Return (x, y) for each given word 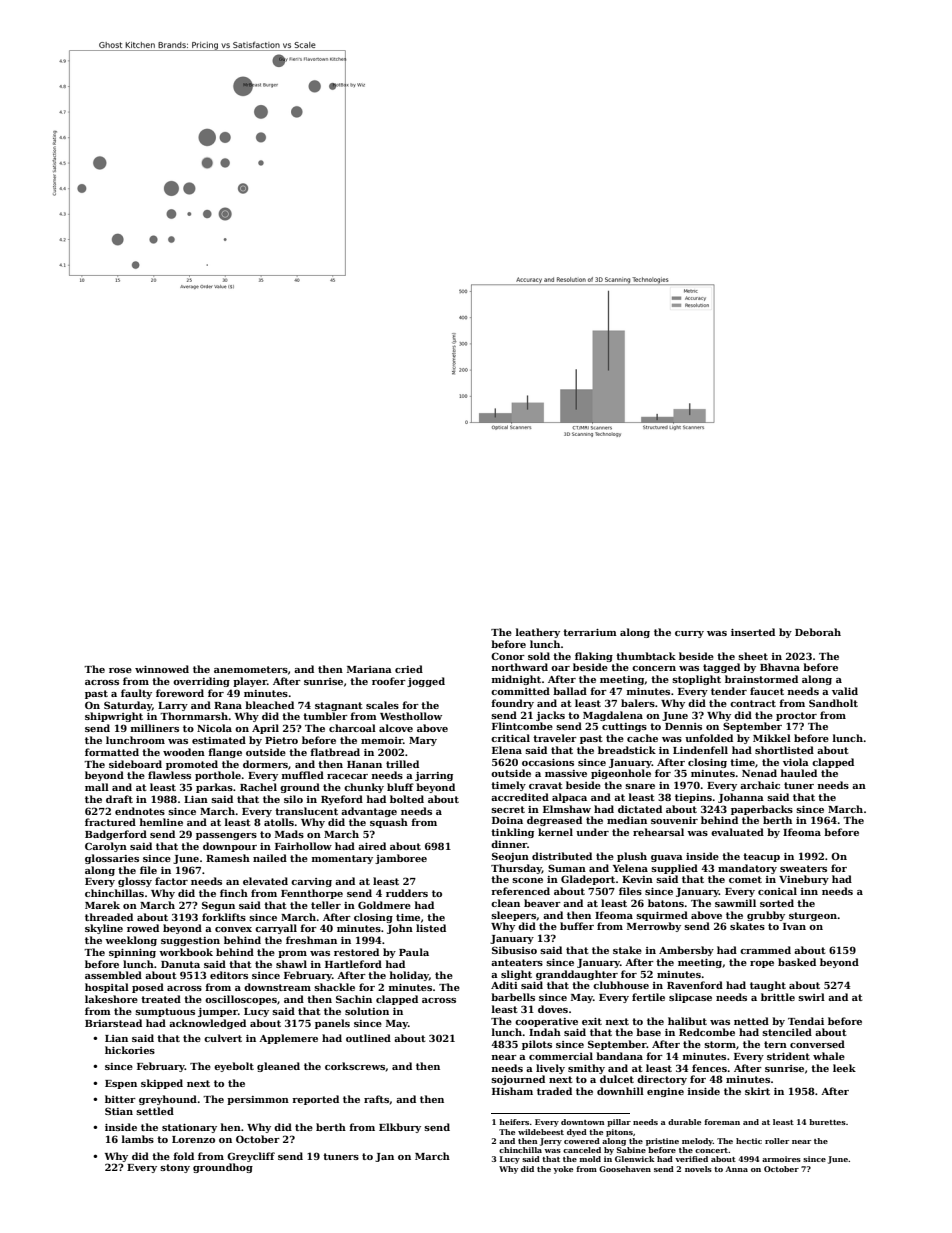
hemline (161, 822)
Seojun (510, 857)
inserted (753, 632)
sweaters (803, 868)
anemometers (251, 669)
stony (175, 1168)
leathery (538, 633)
